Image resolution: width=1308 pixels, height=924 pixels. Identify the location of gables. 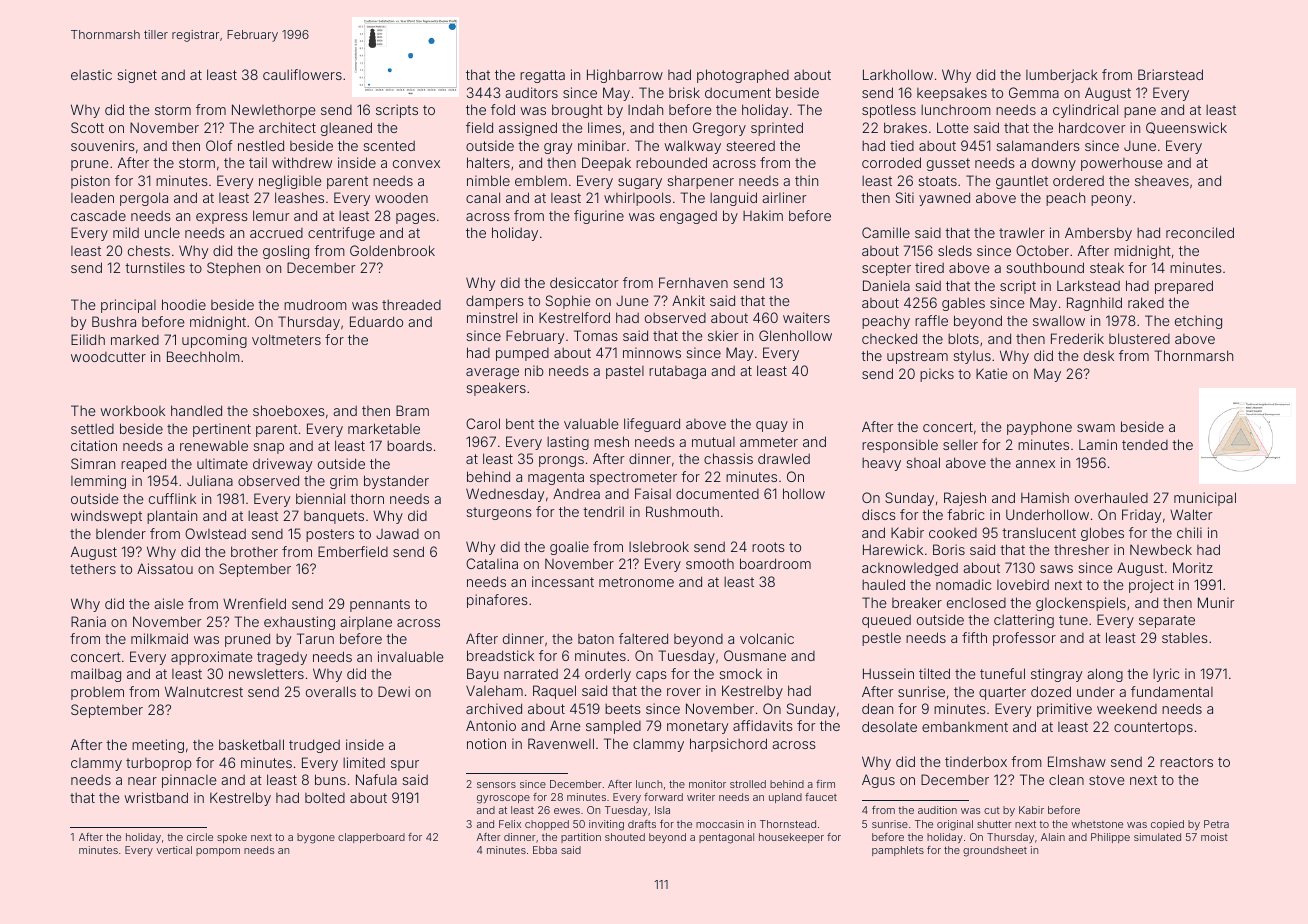
(963, 304).
